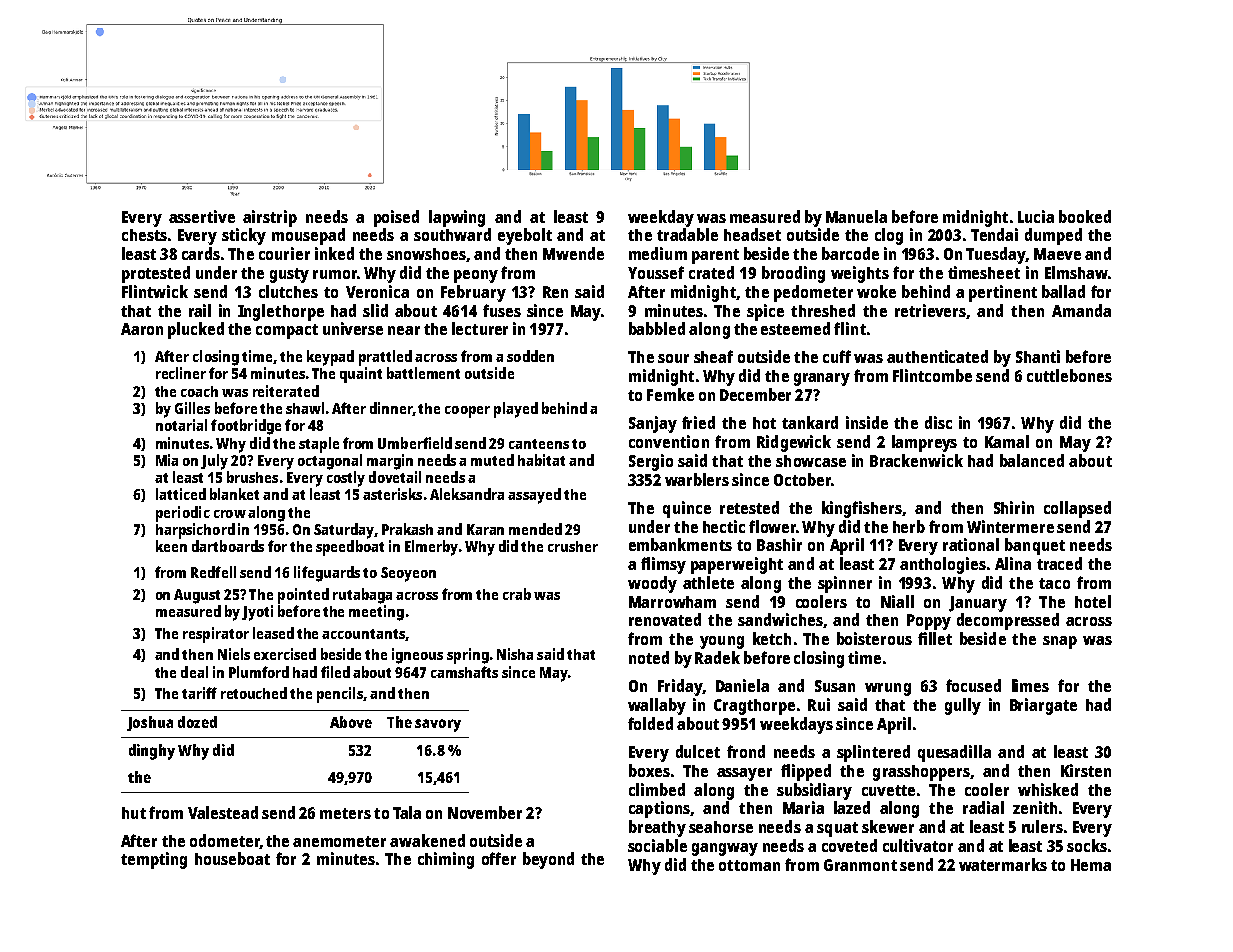 This screenshot has height=952, width=1233. Describe the element at coordinates (225, 841) in the screenshot. I see `odometer` at that location.
